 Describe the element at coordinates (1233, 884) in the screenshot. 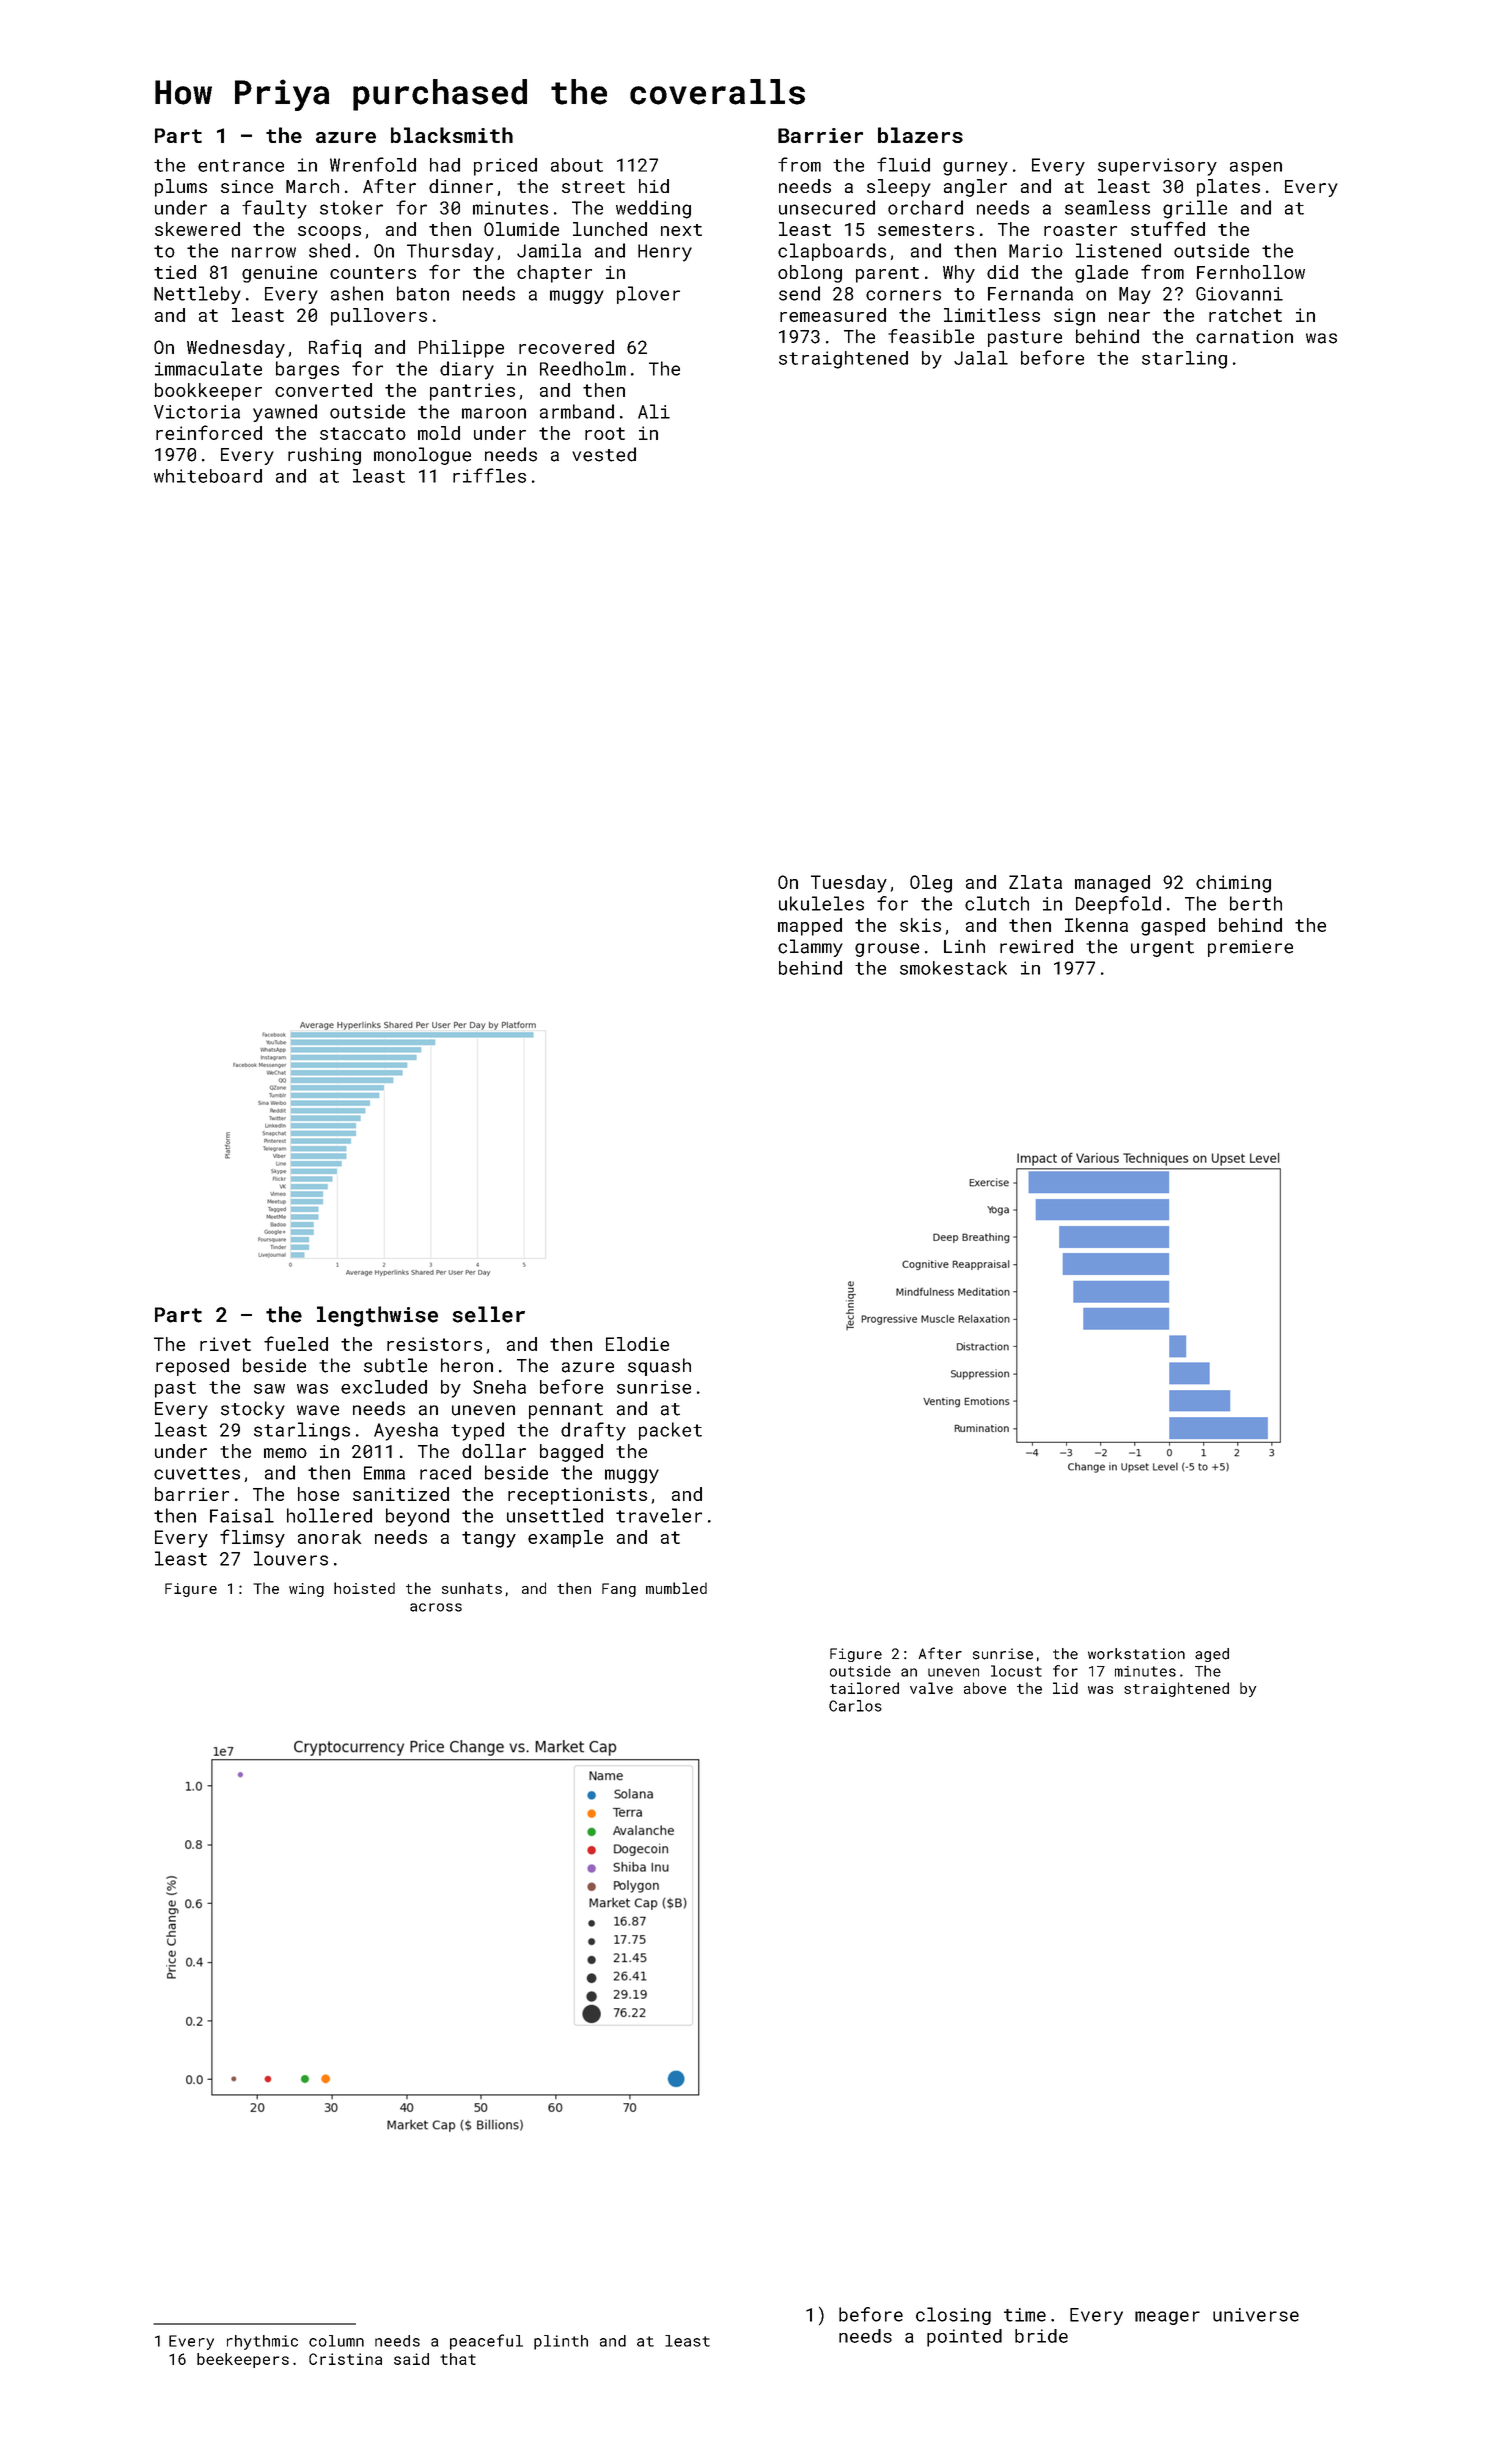

I see `chiming` at that location.
